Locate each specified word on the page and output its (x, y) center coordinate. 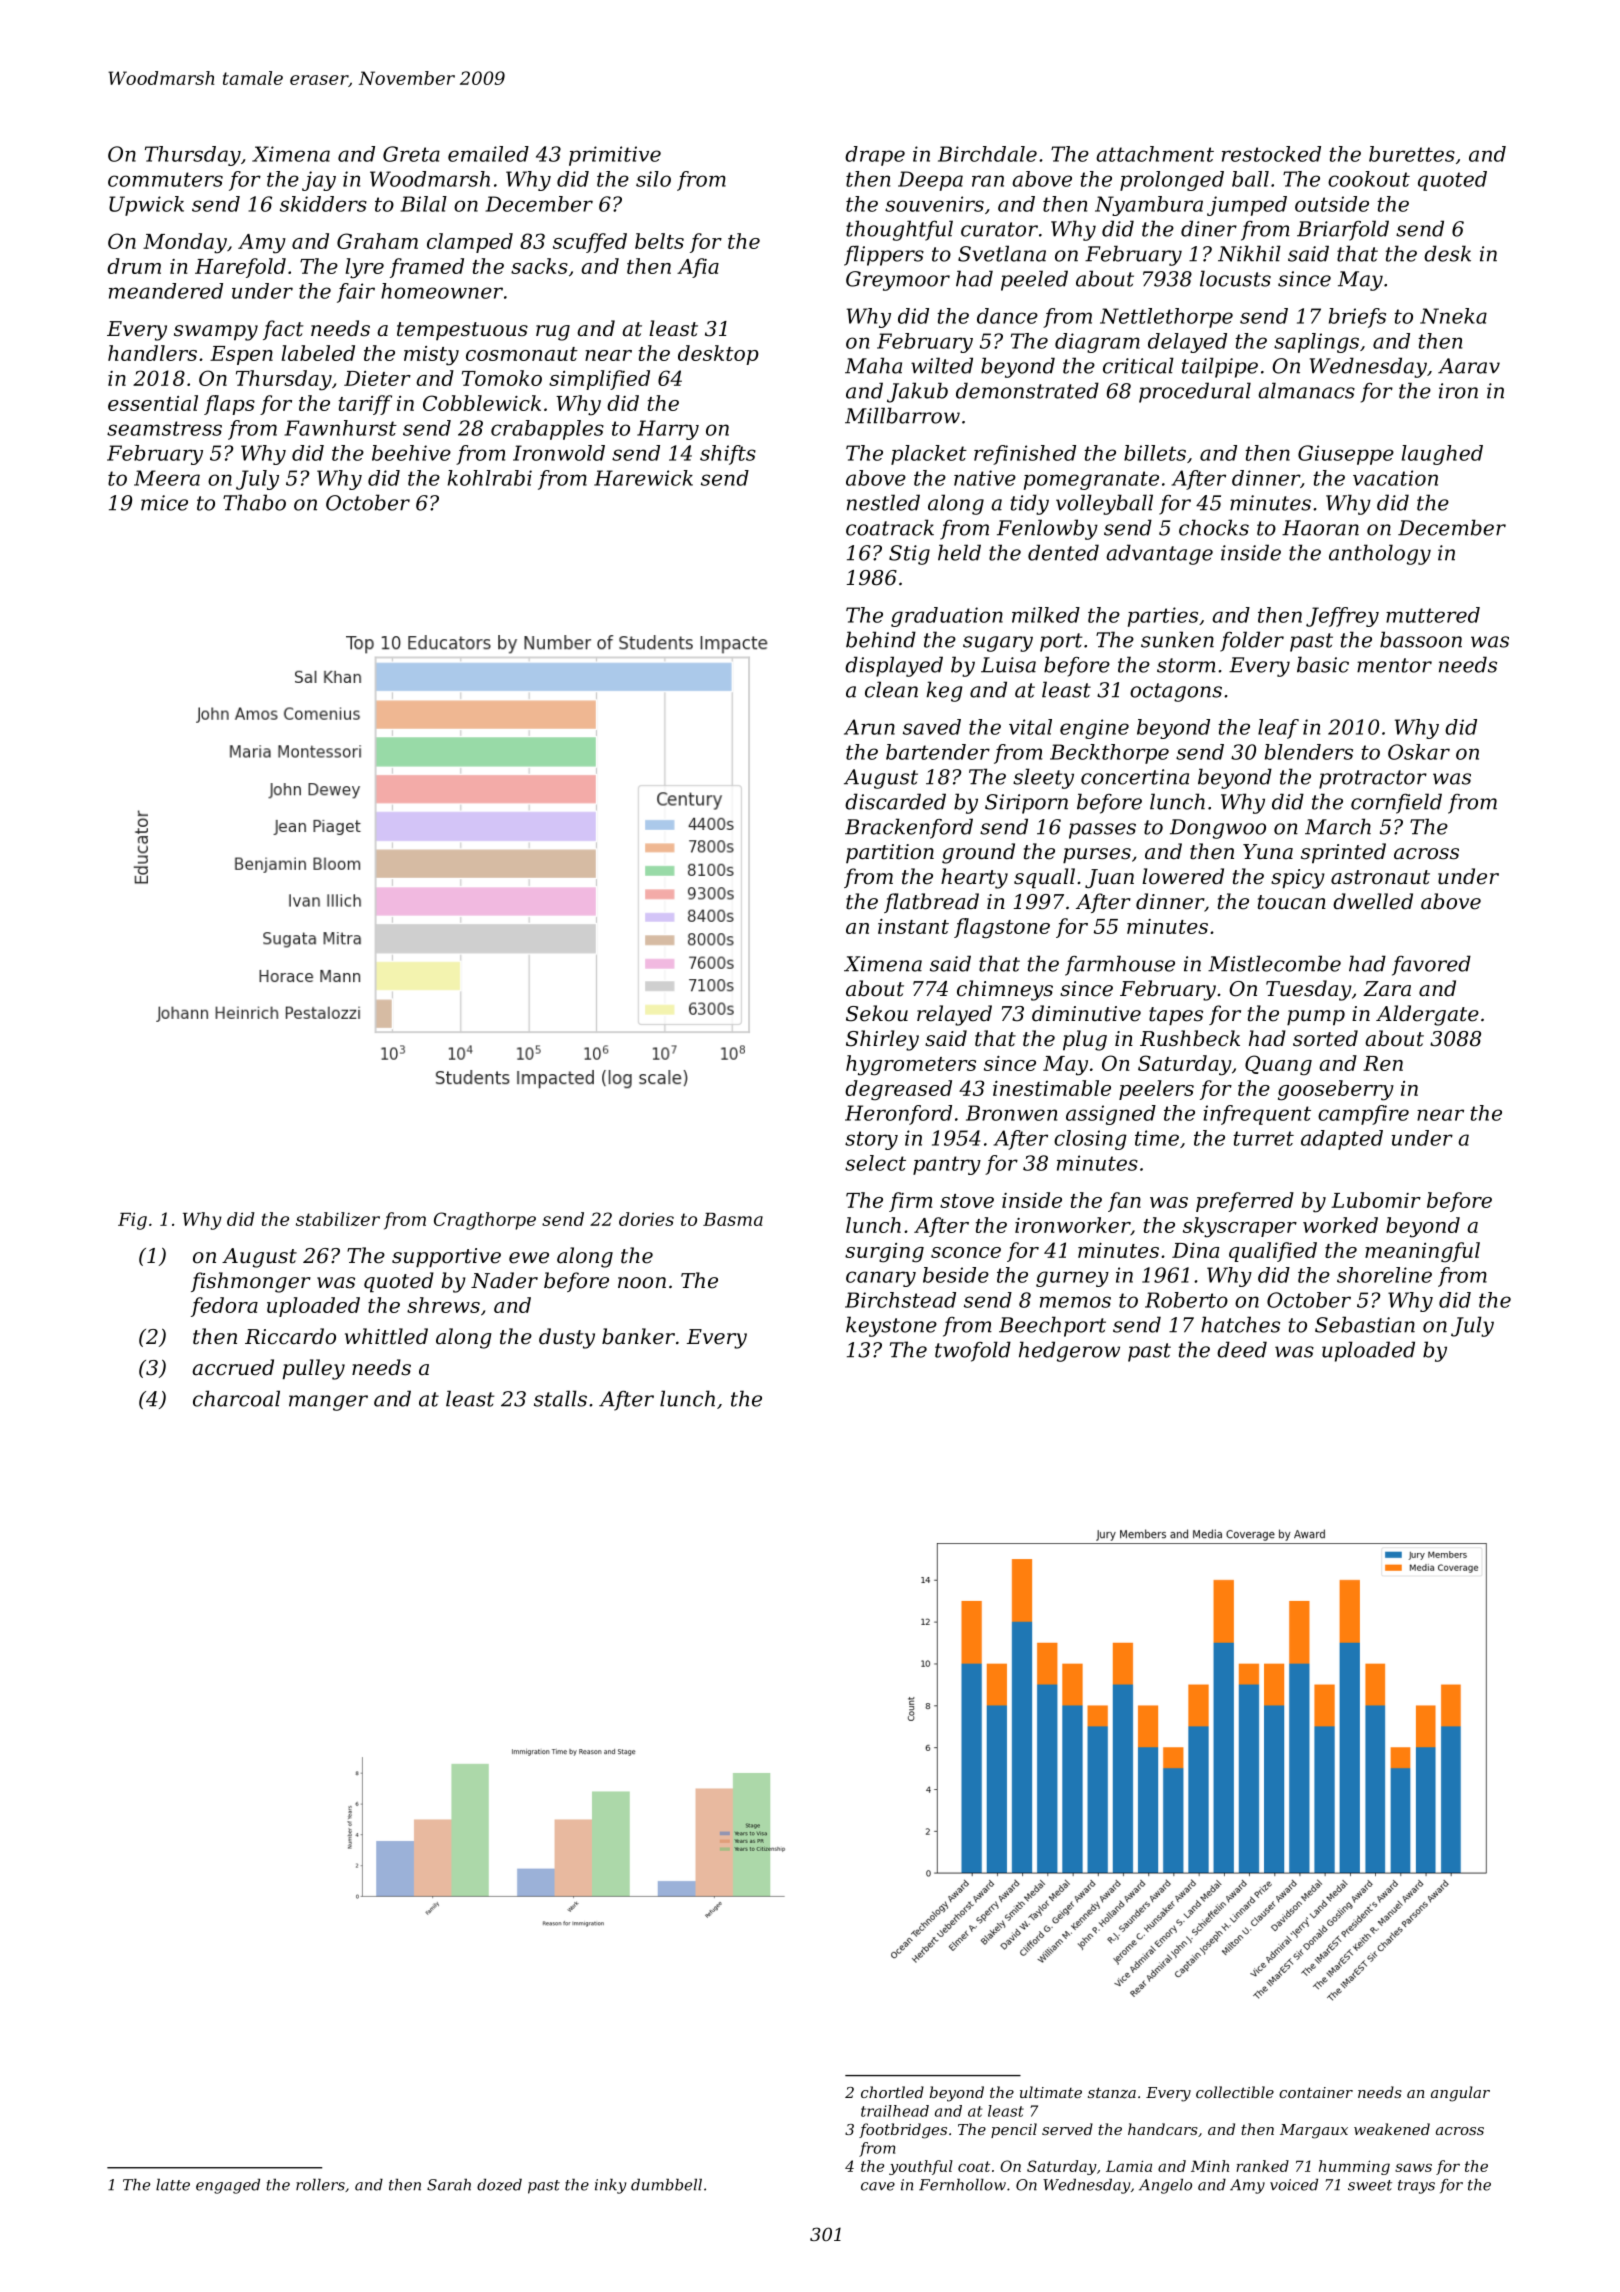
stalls (560, 1398)
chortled (892, 2092)
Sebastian (1365, 1324)
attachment (1155, 154)
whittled (386, 1336)
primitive (615, 156)
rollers (320, 2185)
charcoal (236, 1398)
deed (1242, 1349)
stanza (1112, 2093)
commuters (165, 179)
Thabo (254, 502)
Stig (909, 555)
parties (1163, 617)
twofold (973, 1351)
